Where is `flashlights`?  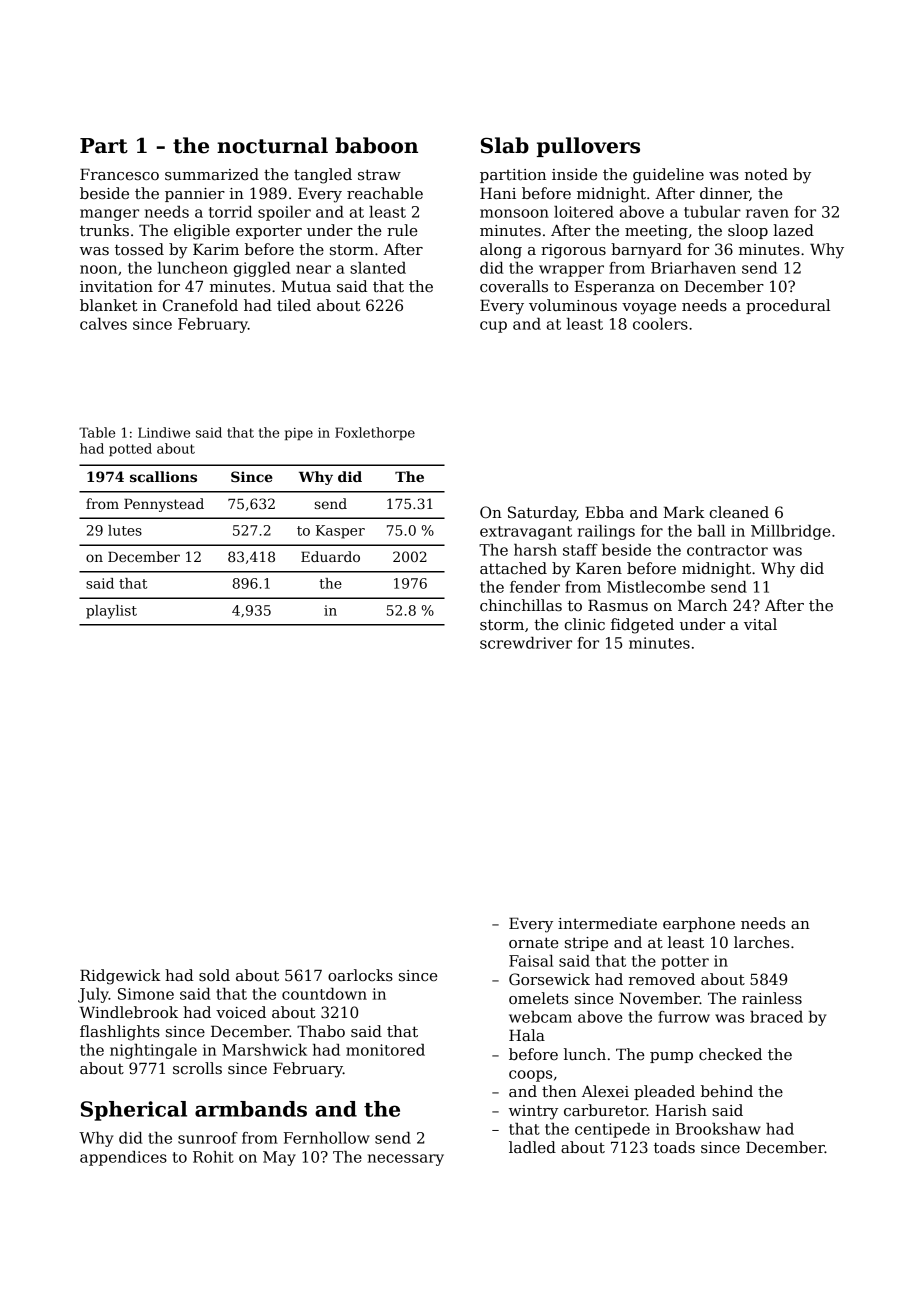
flashlights is located at coordinates (120, 1033).
